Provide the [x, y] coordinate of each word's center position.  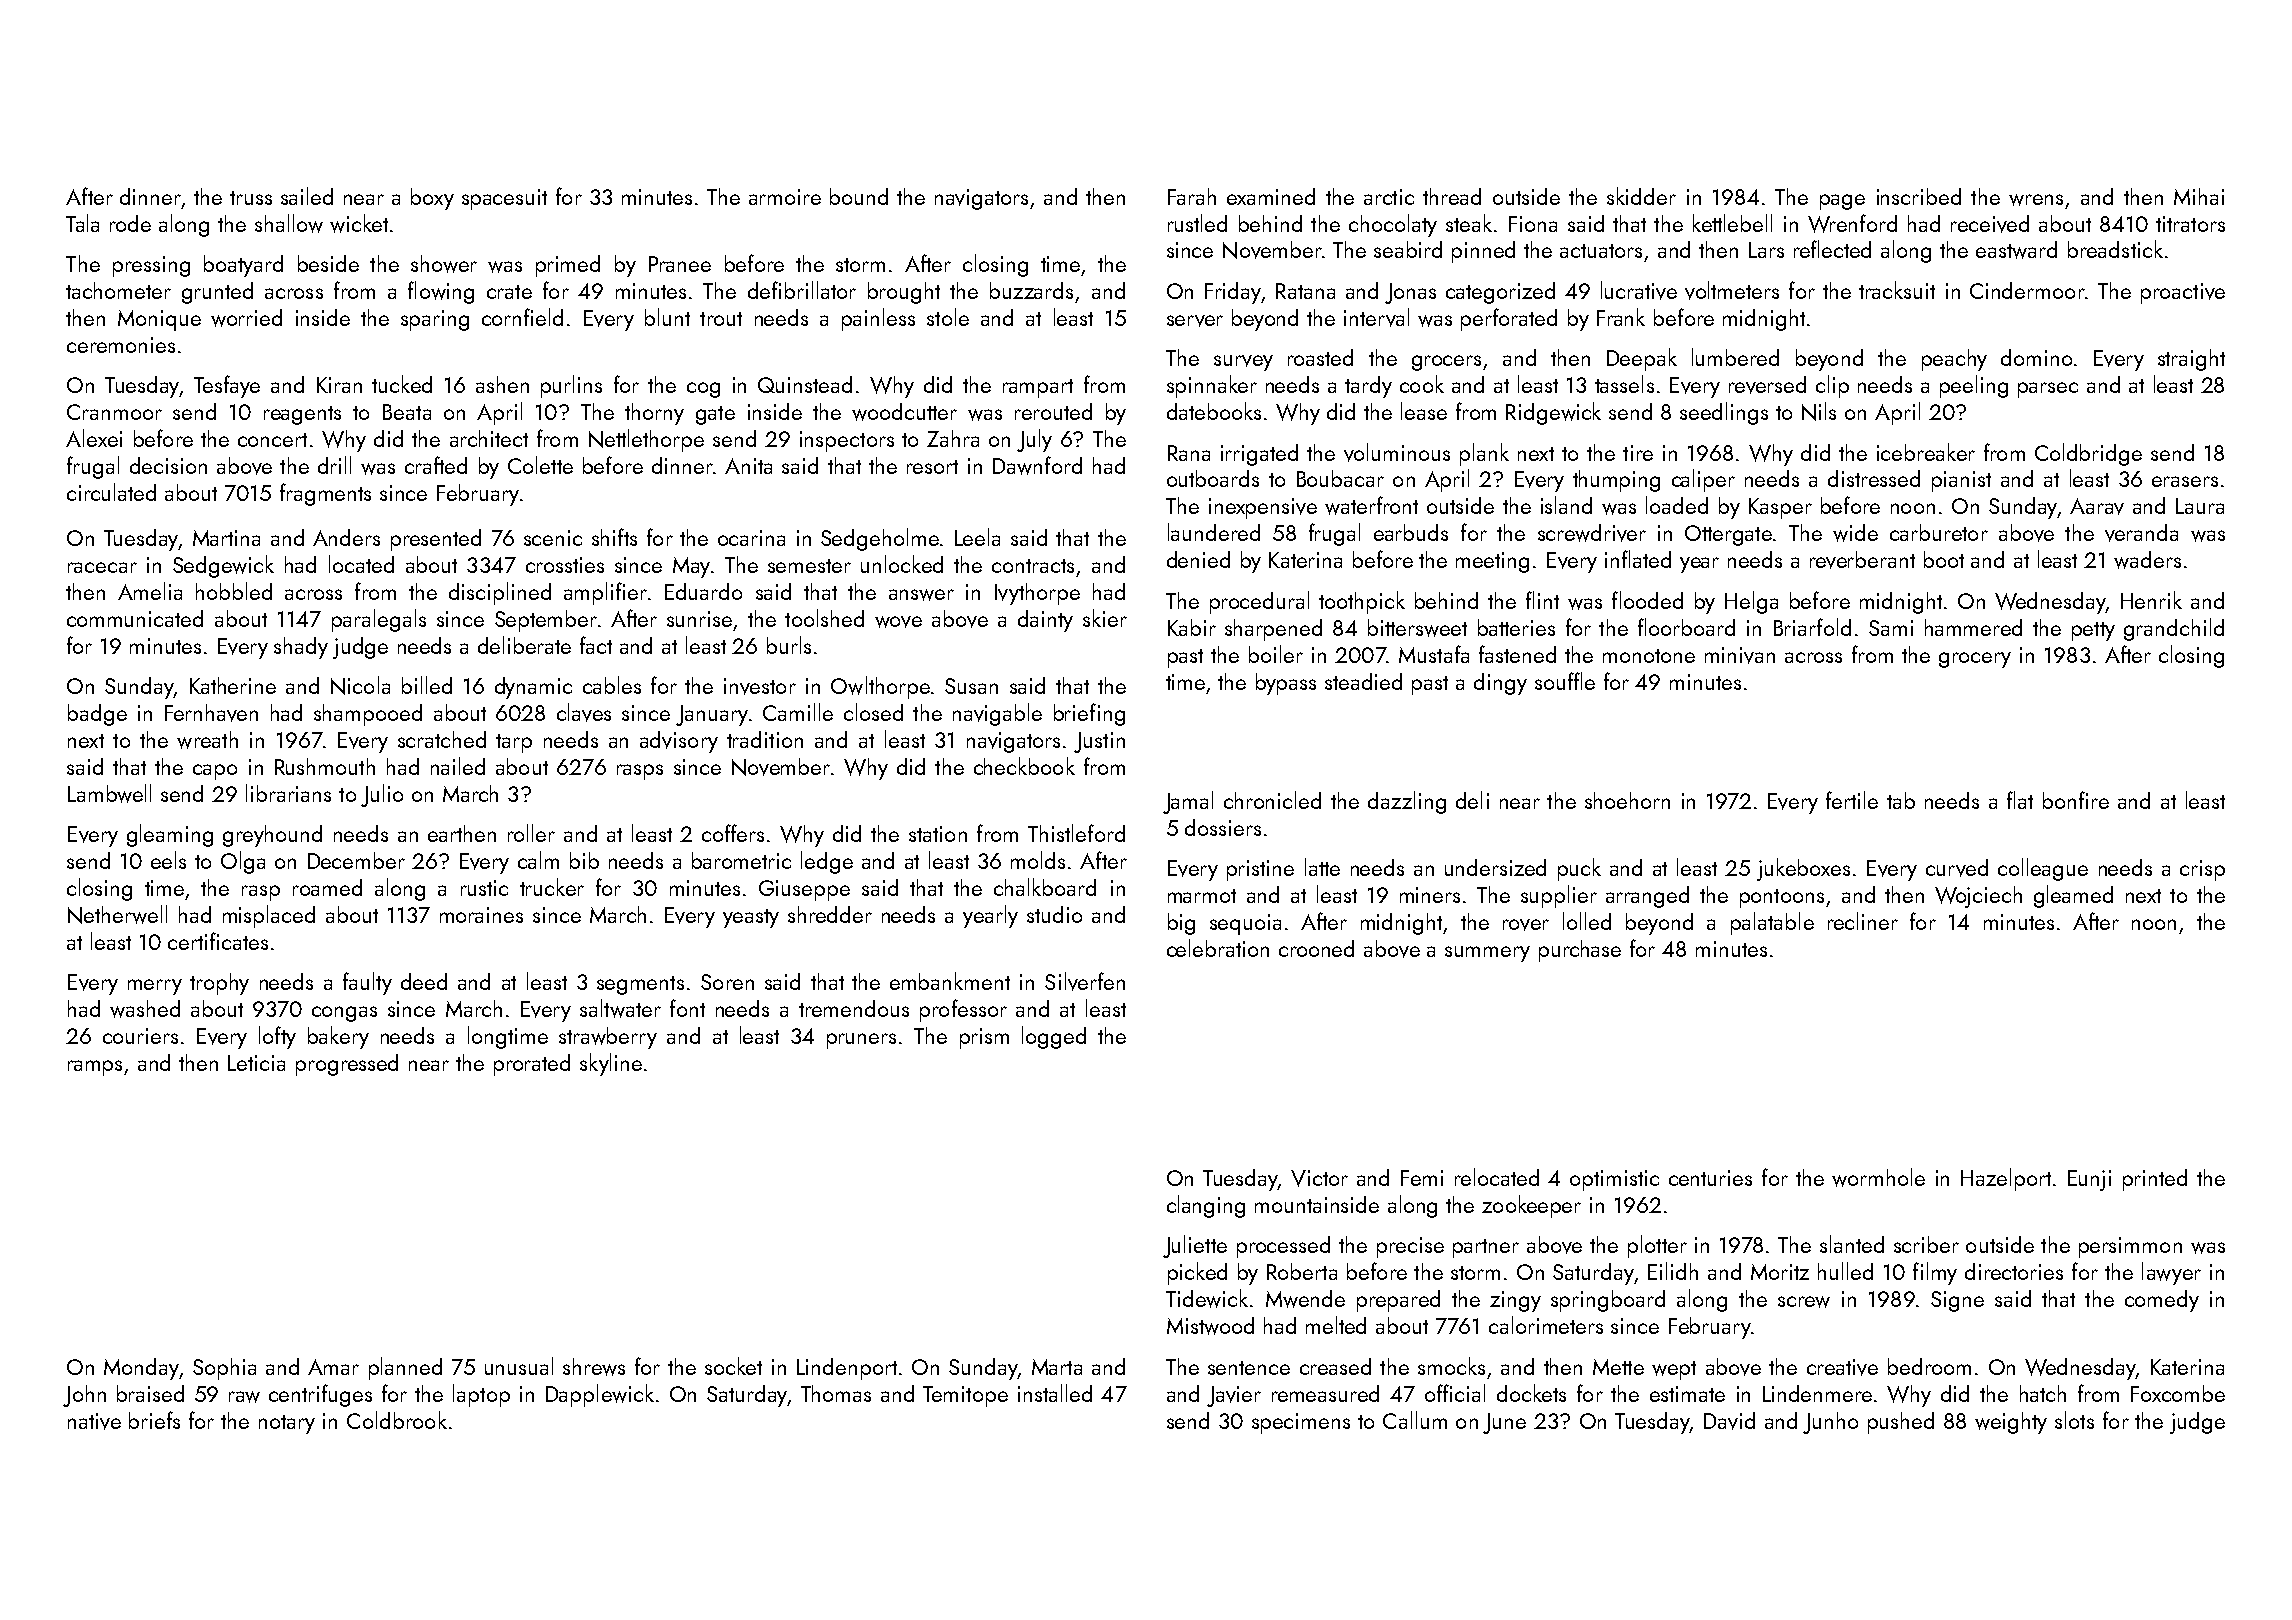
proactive [2183, 293]
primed [568, 266]
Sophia [224, 1369]
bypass [1286, 684]
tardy [1368, 387]
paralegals [379, 620]
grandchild [2174, 629]
